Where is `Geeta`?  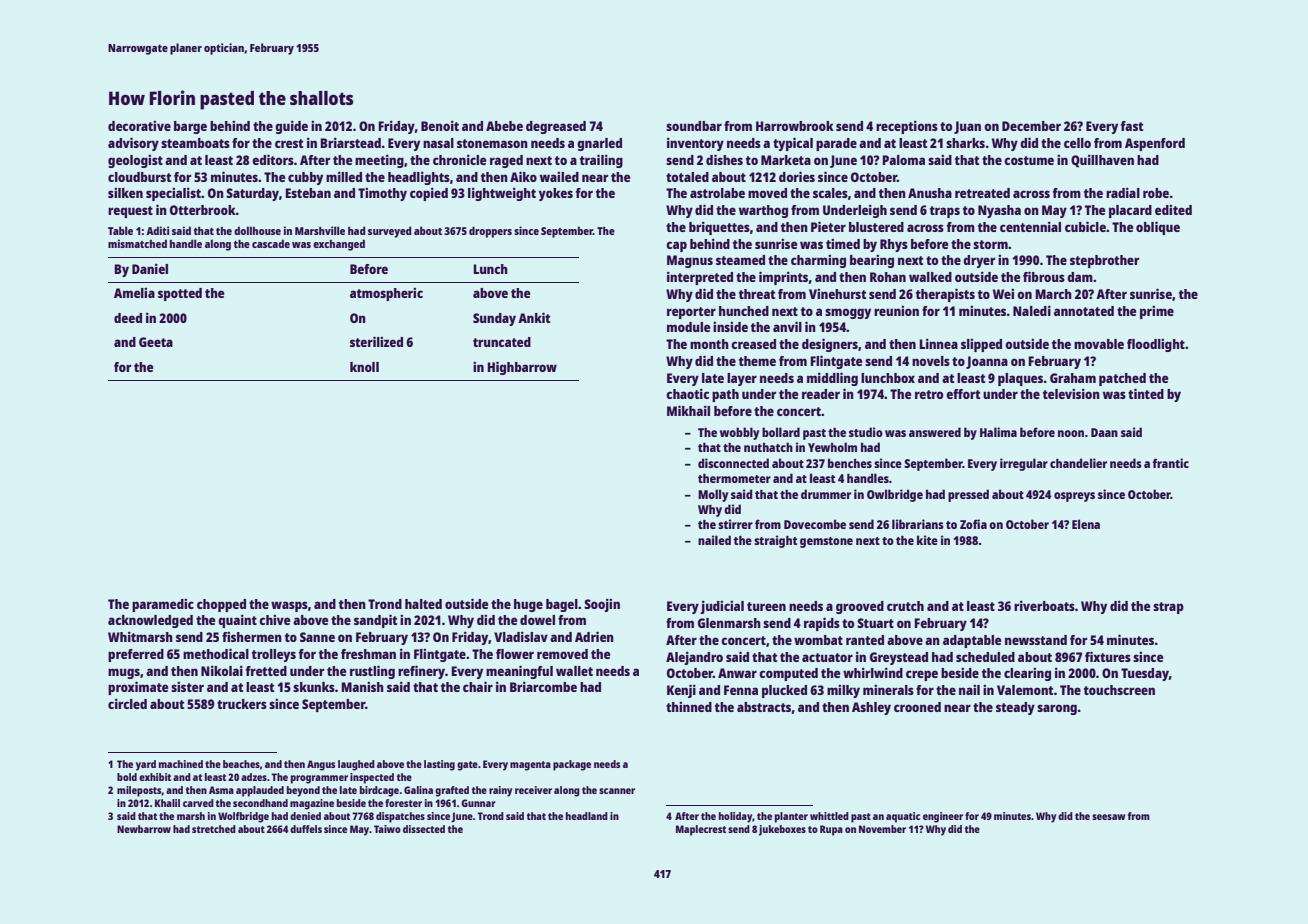
Geeta is located at coordinates (156, 342).
